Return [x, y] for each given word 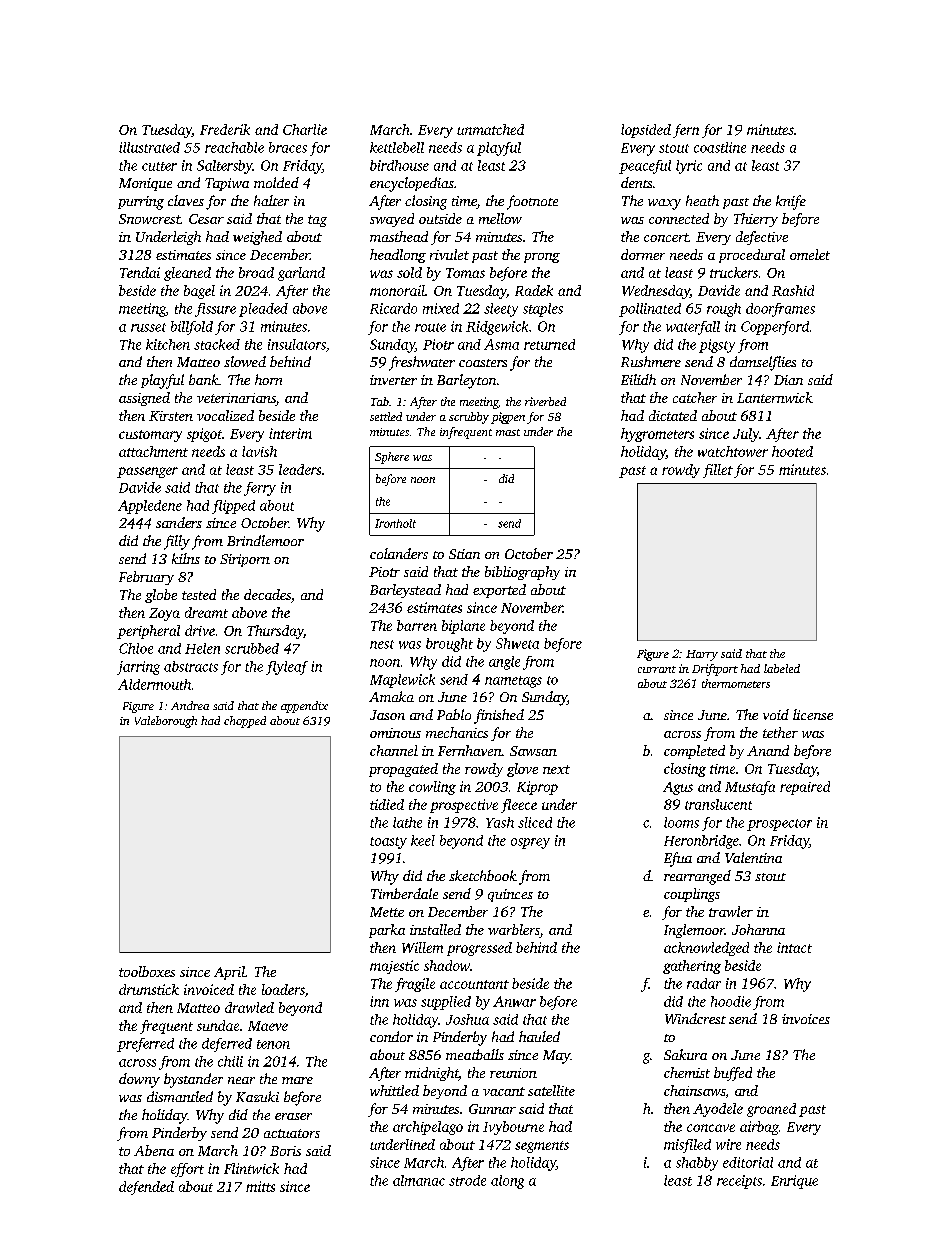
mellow [500, 218]
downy [139, 1080]
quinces [510, 895]
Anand [768, 750]
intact [794, 947]
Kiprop [537, 788]
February [146, 578]
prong [542, 258]
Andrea [190, 705]
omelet [810, 254]
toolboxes [147, 971]
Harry [702, 655]
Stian [464, 554]
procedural [752, 256]
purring [141, 203]
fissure [215, 310]
